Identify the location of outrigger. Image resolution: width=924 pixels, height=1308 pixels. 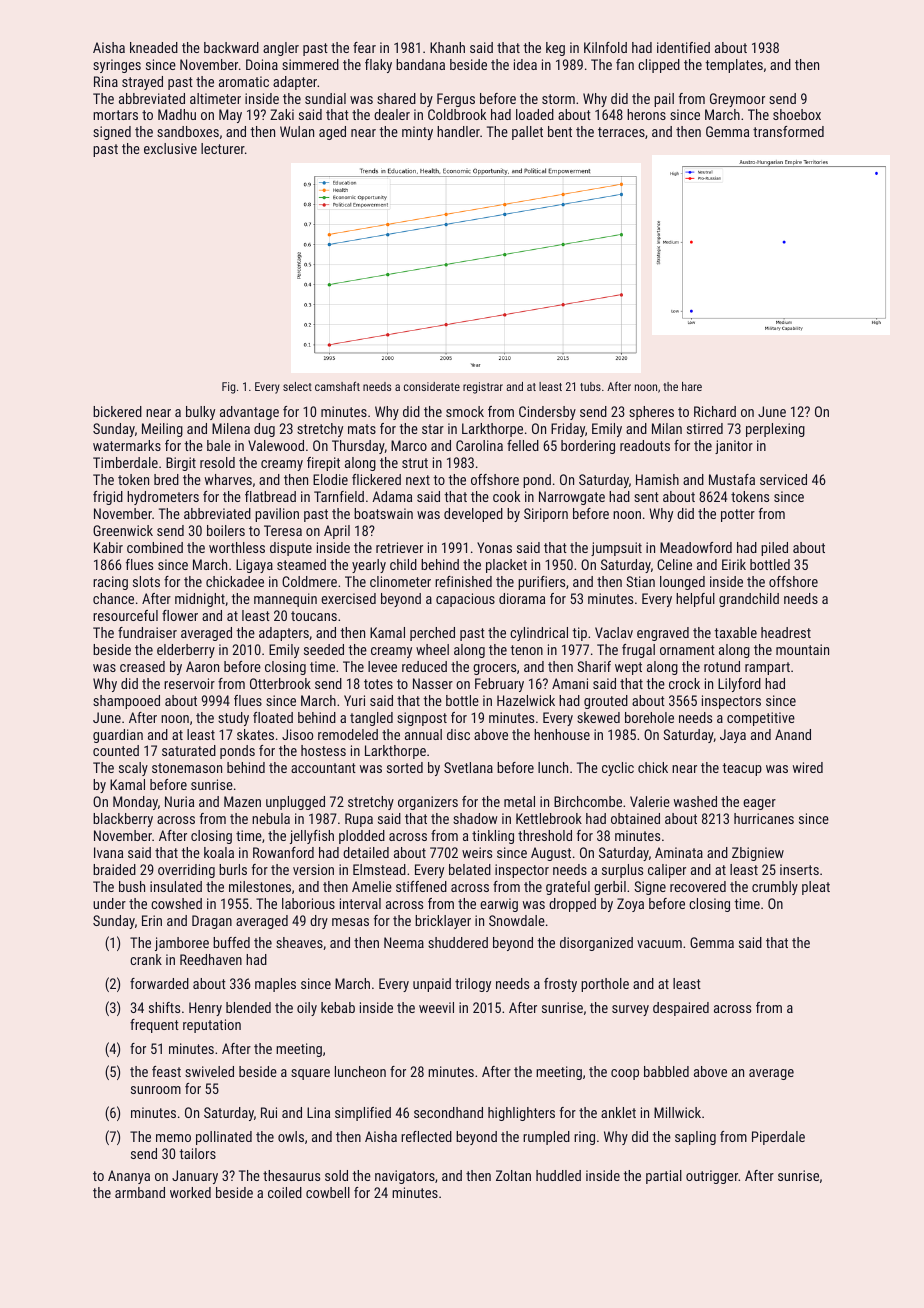
(712, 1177).
